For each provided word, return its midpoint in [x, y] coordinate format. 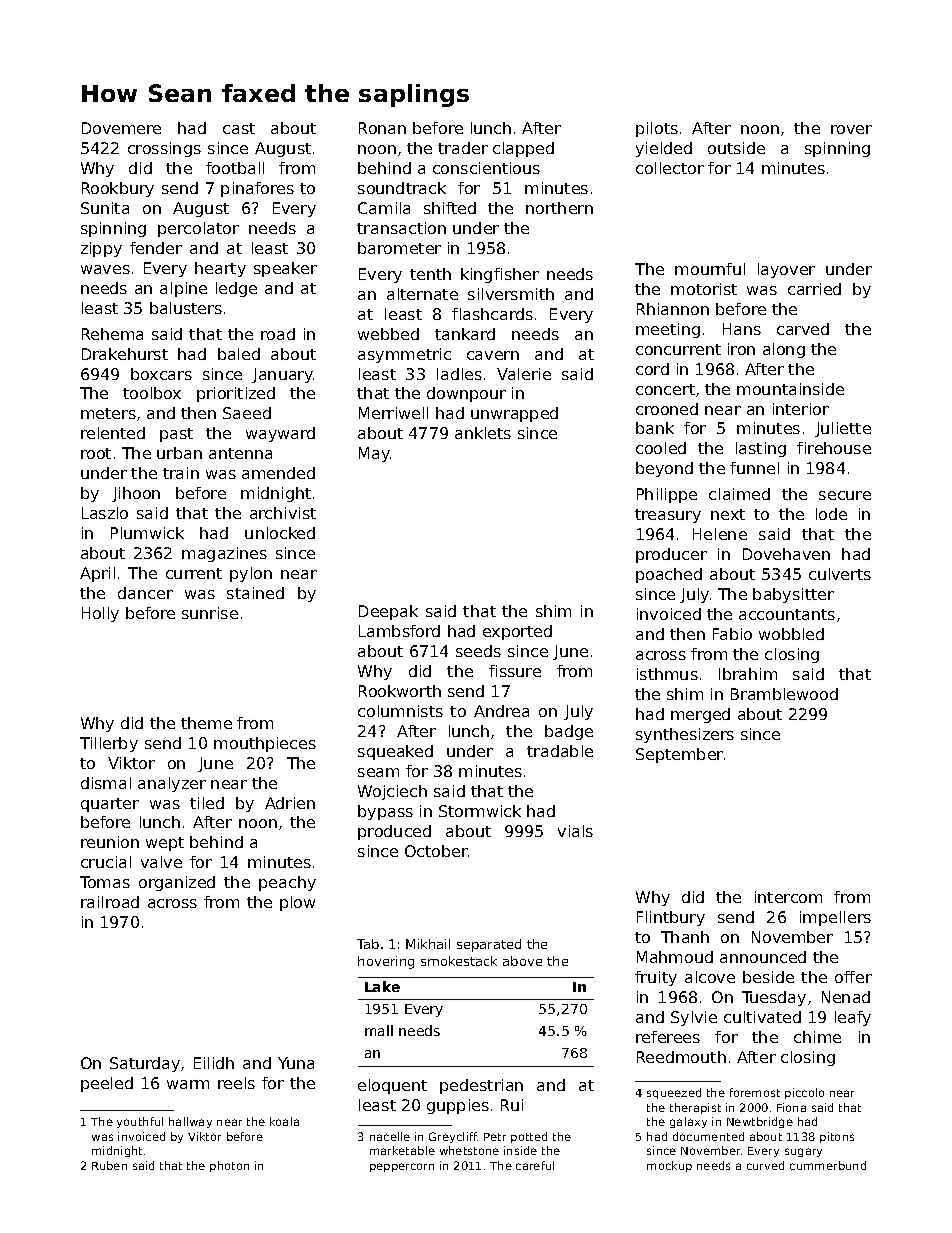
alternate [422, 294]
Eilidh [214, 1063]
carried [814, 289]
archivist [283, 513]
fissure [515, 671]
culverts [840, 574]
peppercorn [402, 1167]
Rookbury [118, 189]
